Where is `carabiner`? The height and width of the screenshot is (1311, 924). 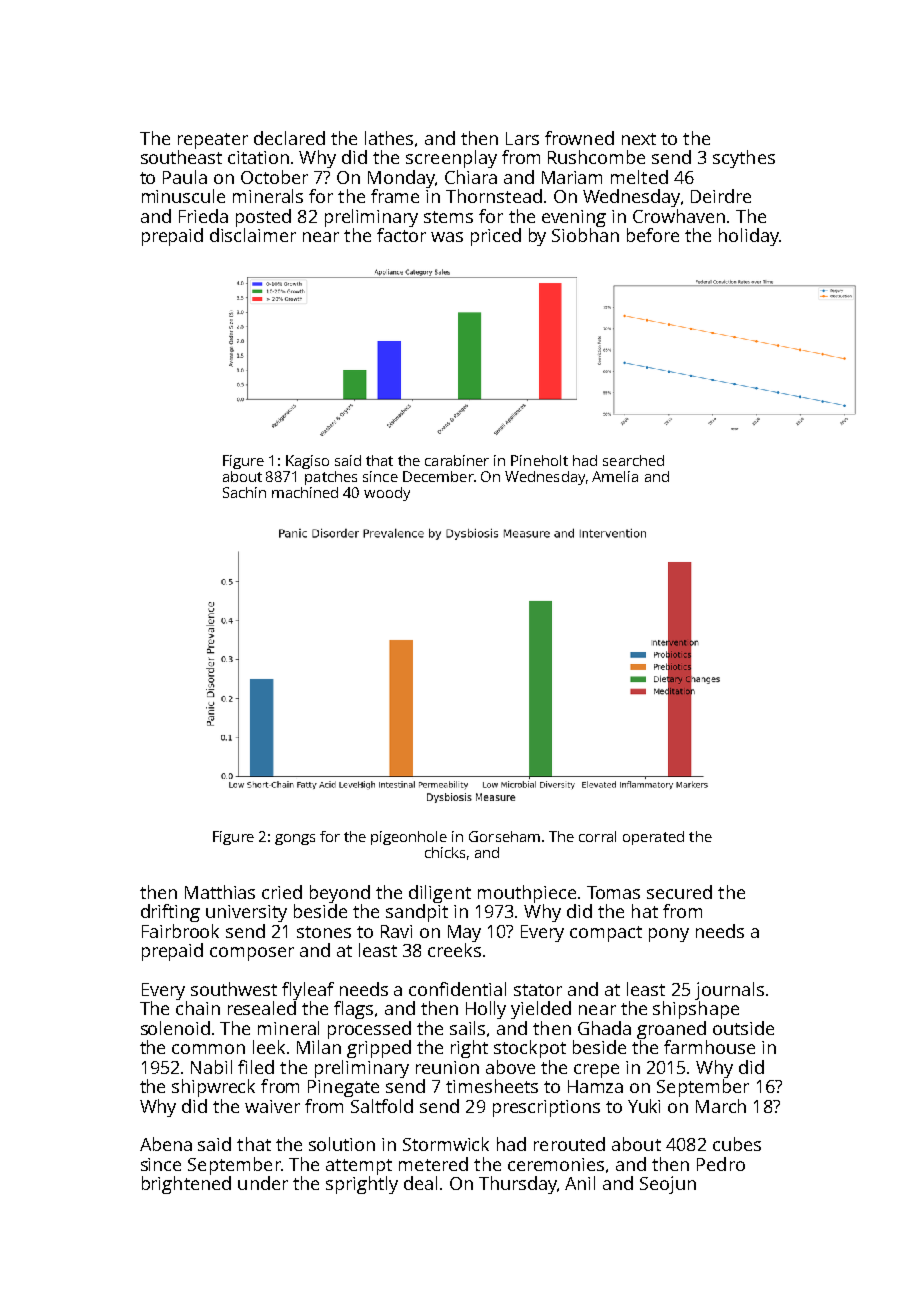 carabiner is located at coordinates (457, 460).
